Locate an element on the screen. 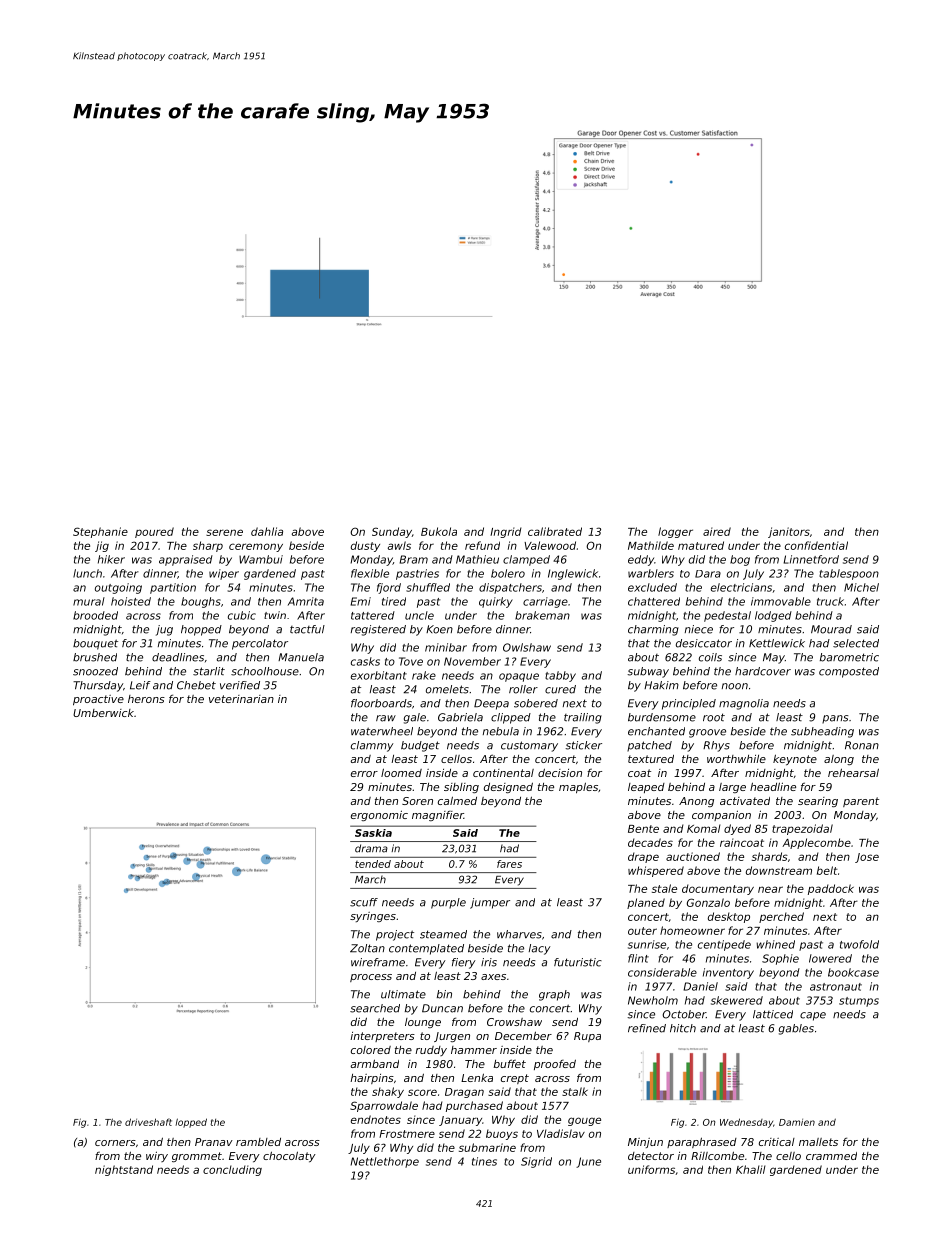  hiker is located at coordinates (111, 559).
